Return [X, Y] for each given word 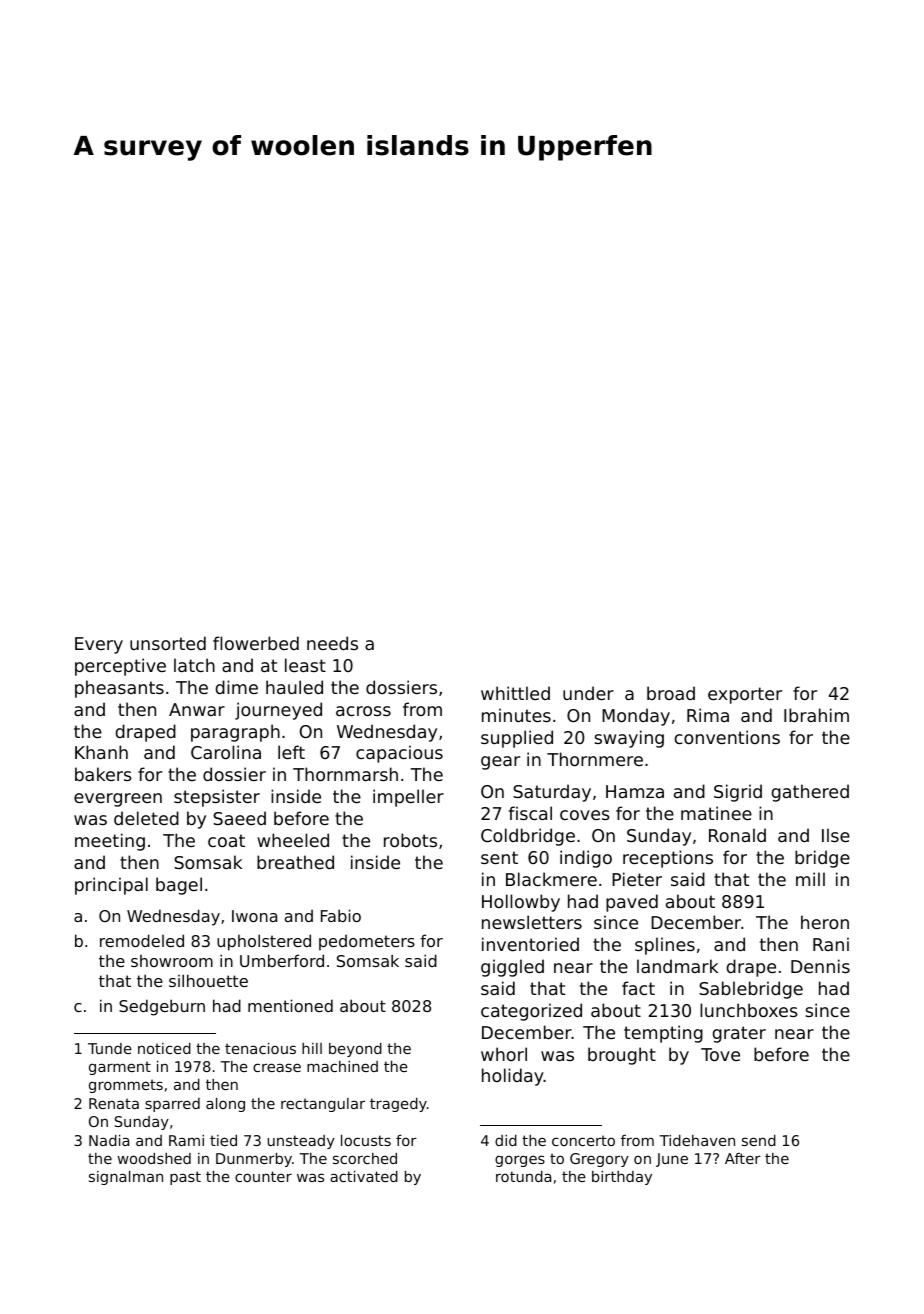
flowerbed [256, 643]
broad [671, 693]
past [185, 1178]
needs [332, 643]
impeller [408, 798]
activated [364, 1176]
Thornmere [595, 759]
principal [111, 886]
